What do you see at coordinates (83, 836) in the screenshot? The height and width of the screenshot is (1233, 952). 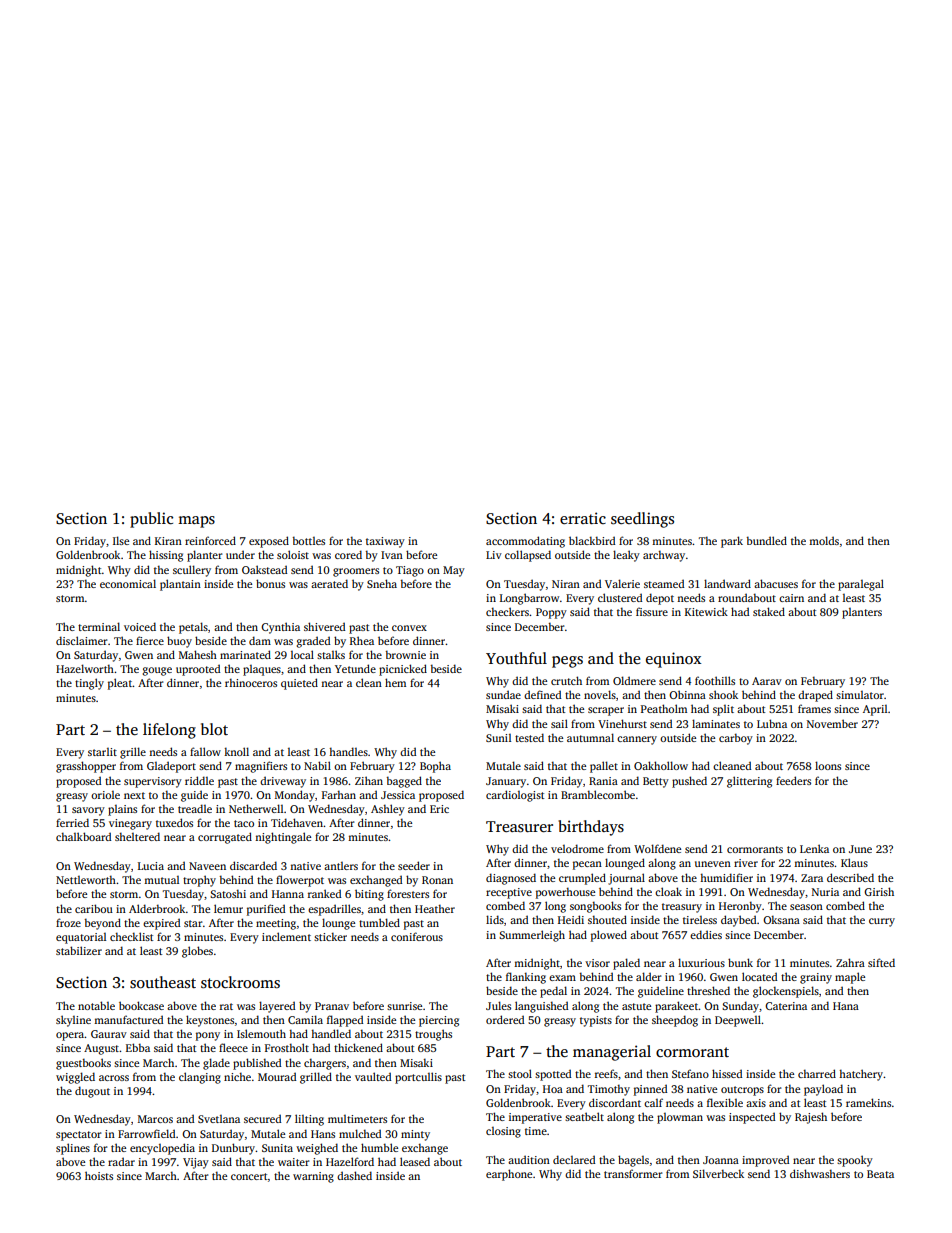 I see `chalkboard` at bounding box center [83, 836].
